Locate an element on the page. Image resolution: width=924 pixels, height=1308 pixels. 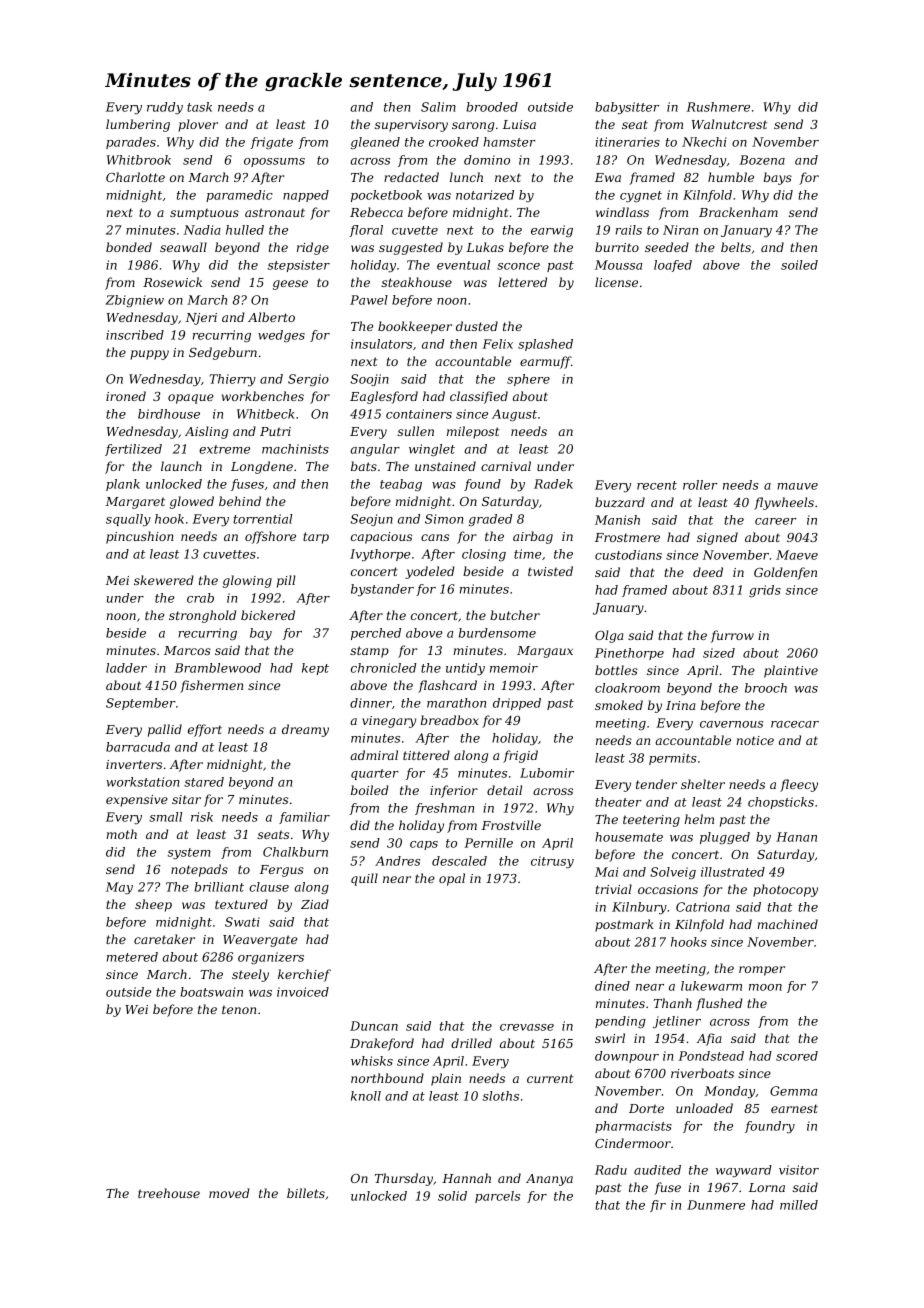
grids is located at coordinates (765, 591).
